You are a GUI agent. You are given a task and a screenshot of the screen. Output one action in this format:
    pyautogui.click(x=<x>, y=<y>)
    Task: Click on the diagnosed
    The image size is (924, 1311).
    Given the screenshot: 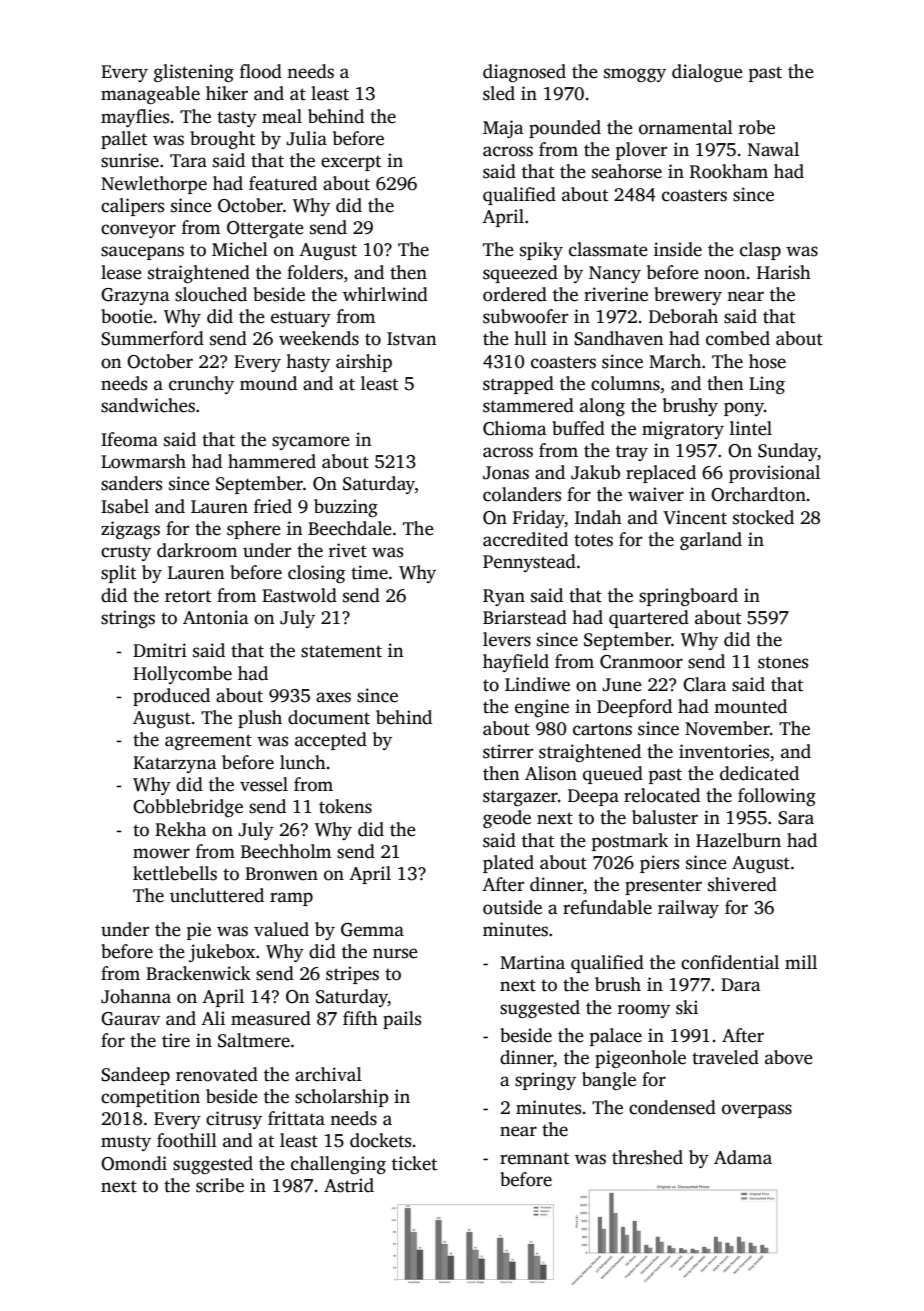 What is the action you would take?
    pyautogui.click(x=524, y=73)
